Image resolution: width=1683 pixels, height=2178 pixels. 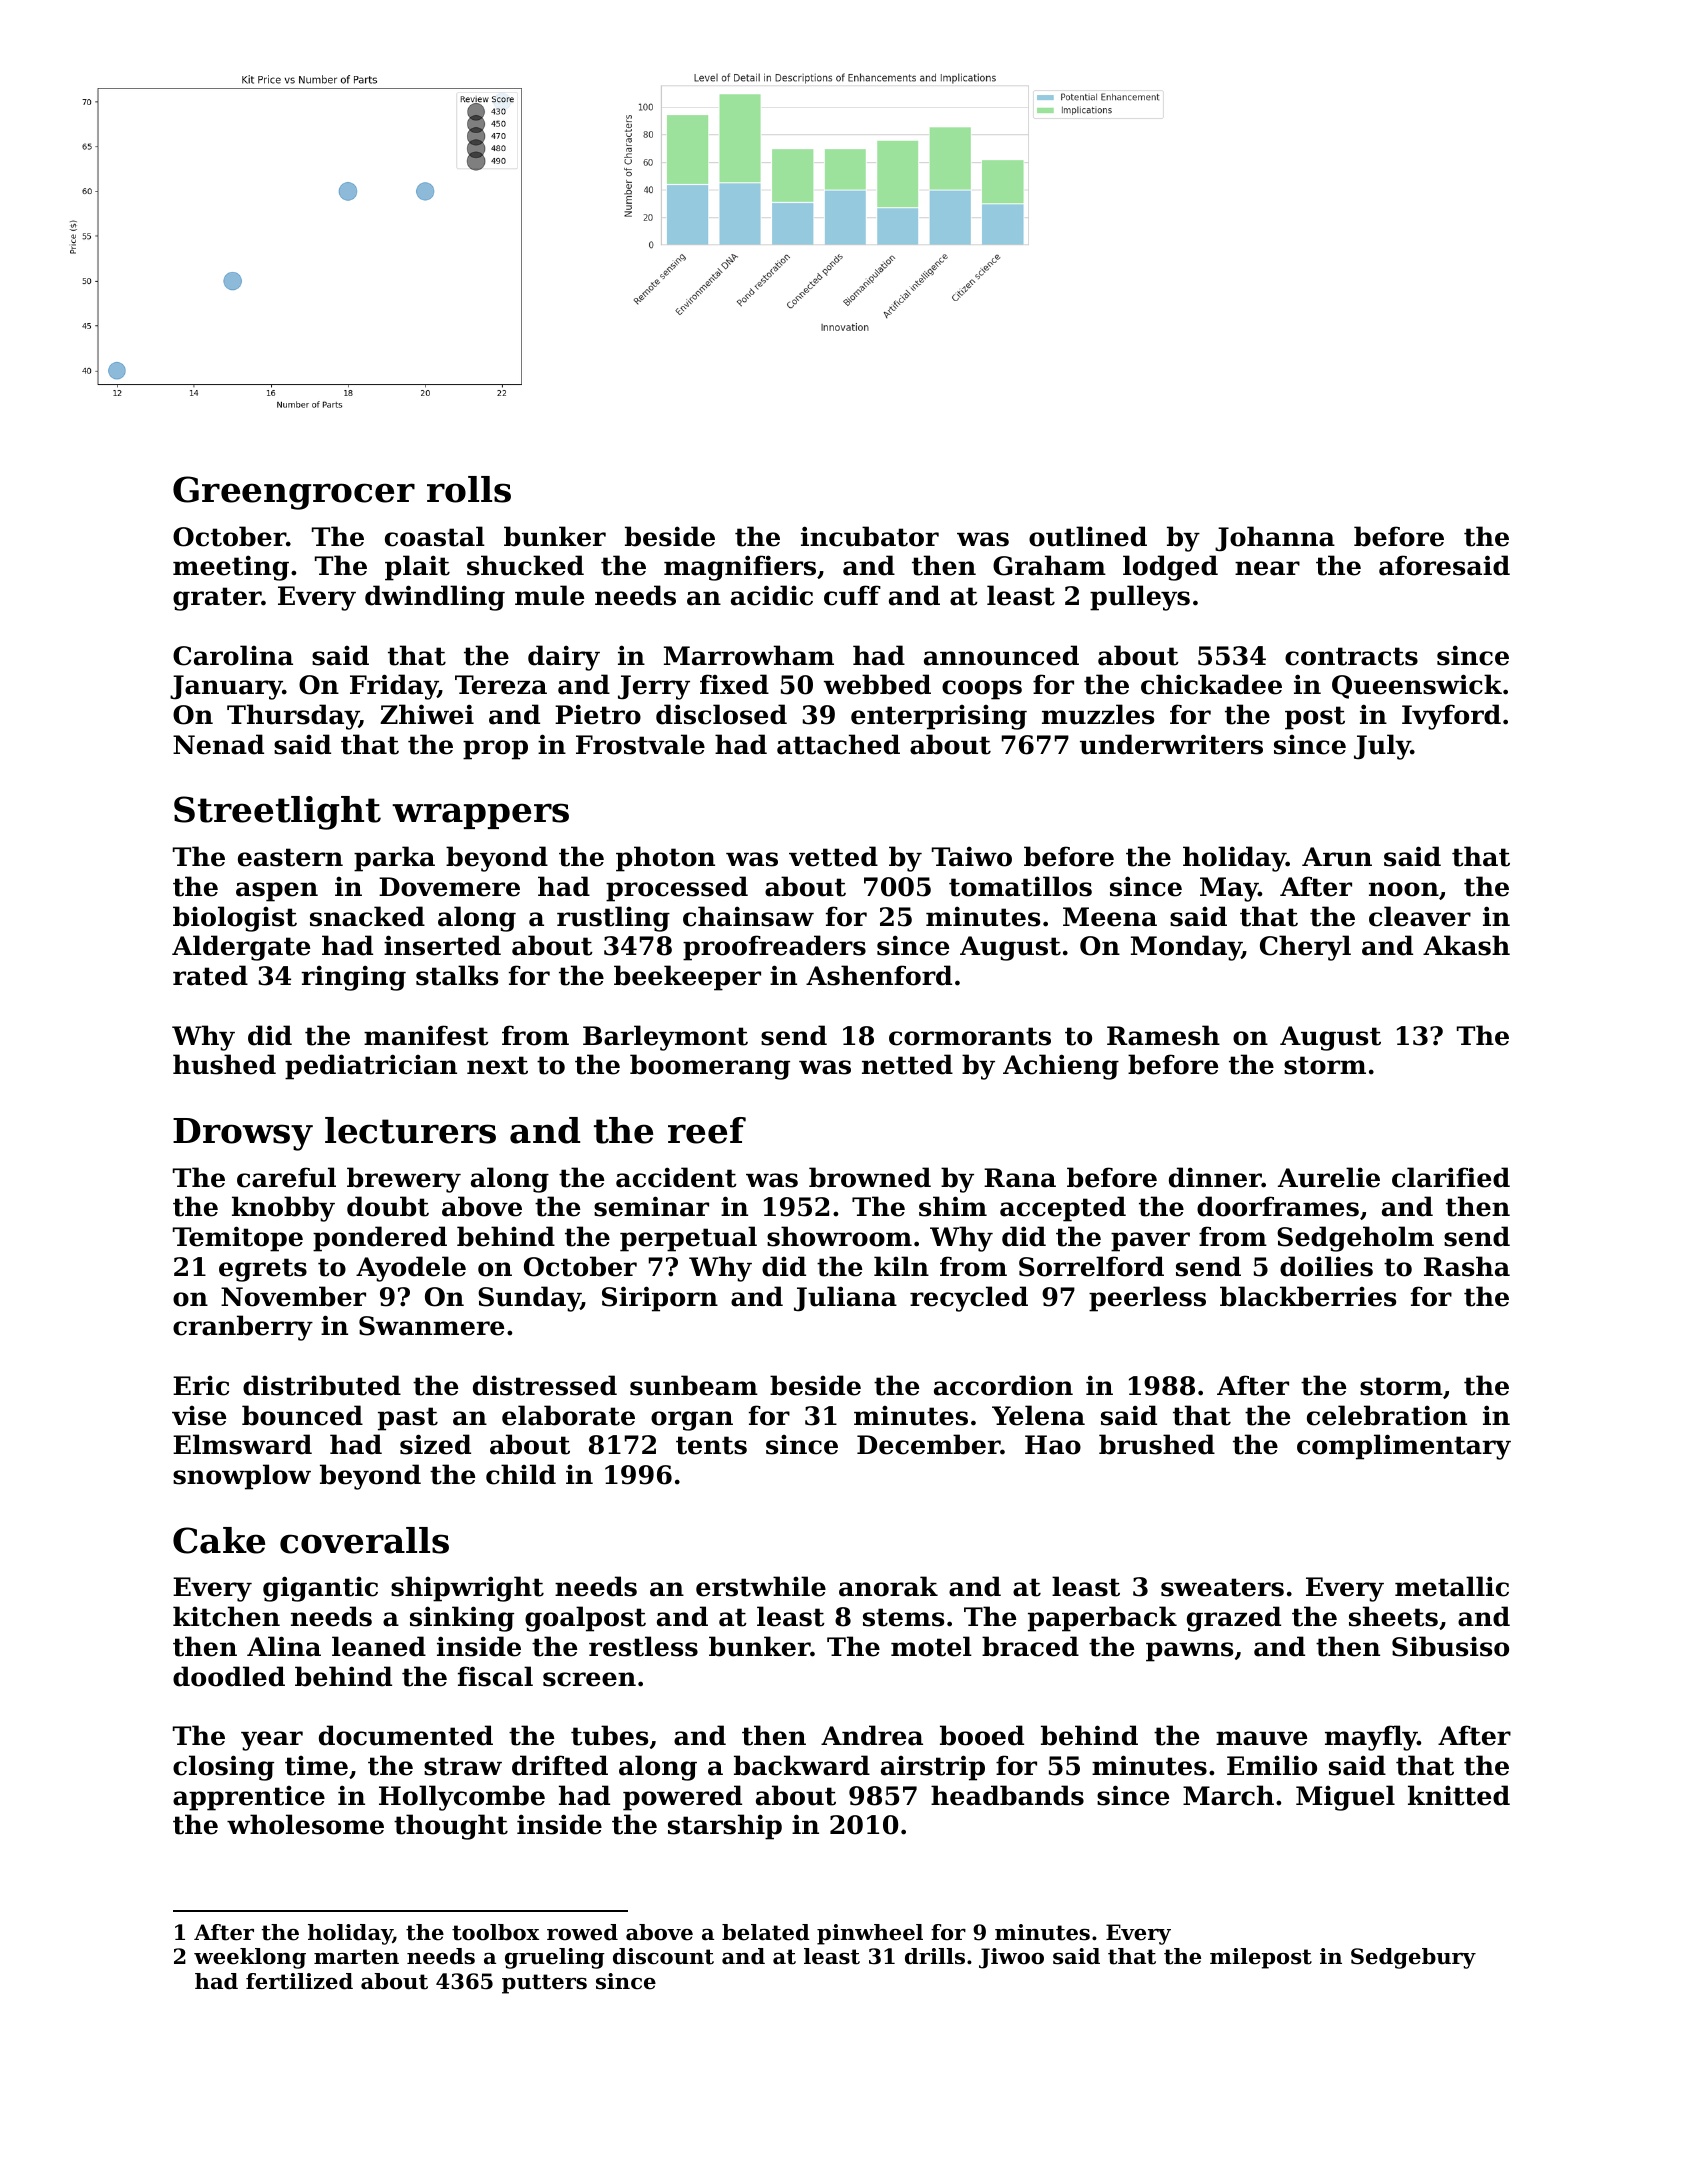 What do you see at coordinates (1451, 717) in the screenshot?
I see `Ivyford` at bounding box center [1451, 717].
